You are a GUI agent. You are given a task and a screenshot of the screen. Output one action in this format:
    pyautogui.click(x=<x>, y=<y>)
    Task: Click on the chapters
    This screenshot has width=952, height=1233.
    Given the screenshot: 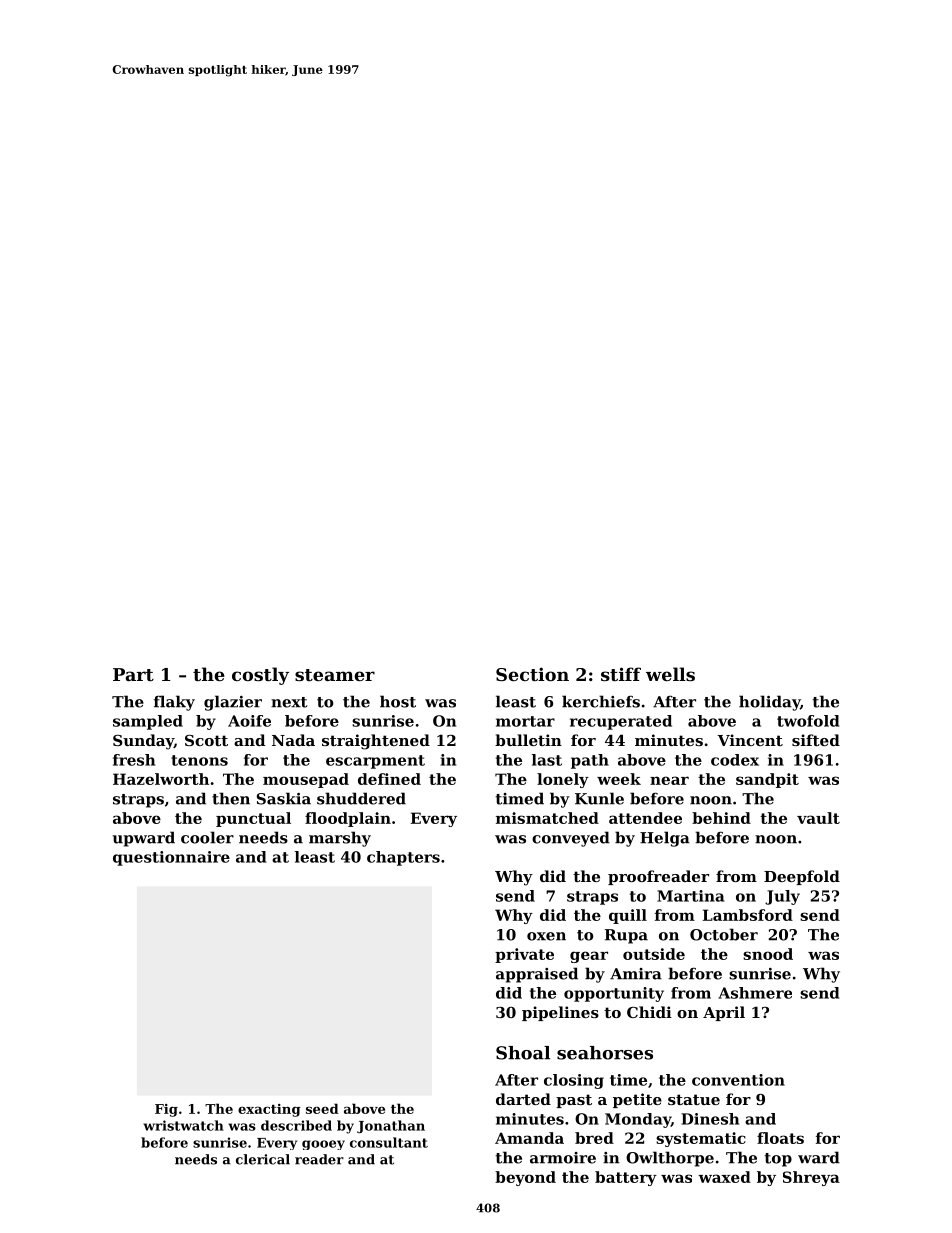 What is the action you would take?
    pyautogui.click(x=403, y=858)
